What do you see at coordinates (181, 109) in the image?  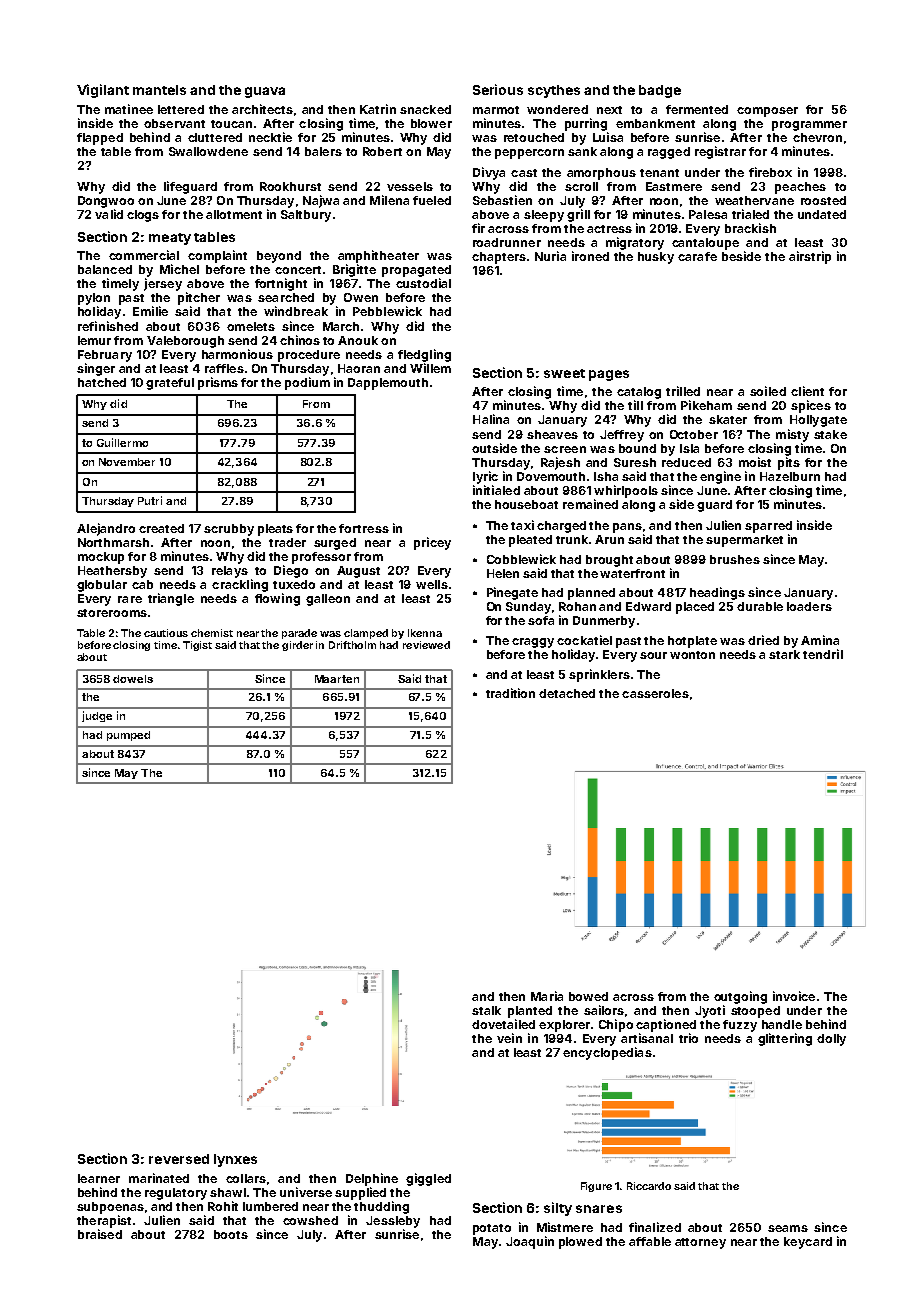 I see `lettered` at bounding box center [181, 109].
